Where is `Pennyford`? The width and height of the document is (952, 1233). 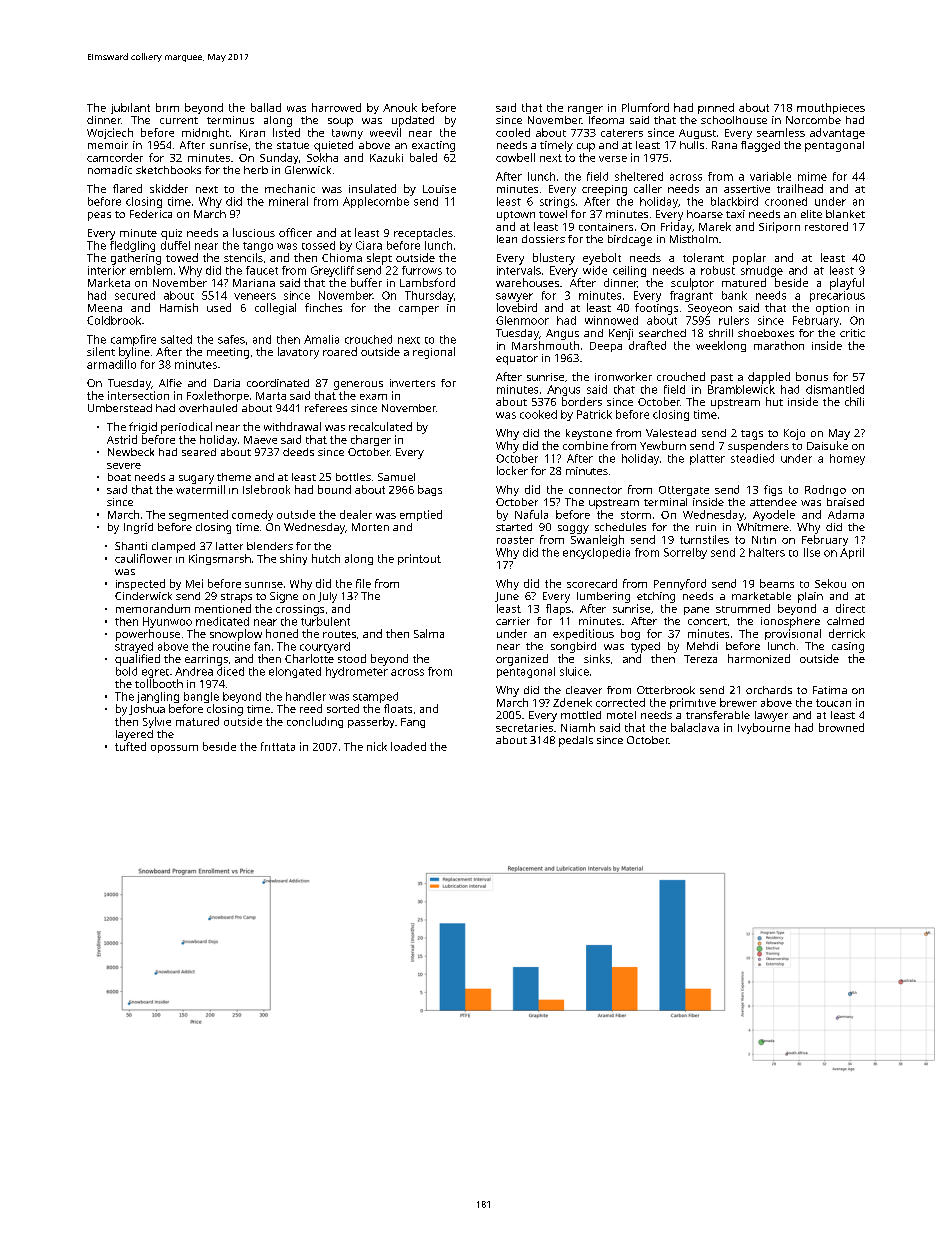 Pennyford is located at coordinates (680, 584).
